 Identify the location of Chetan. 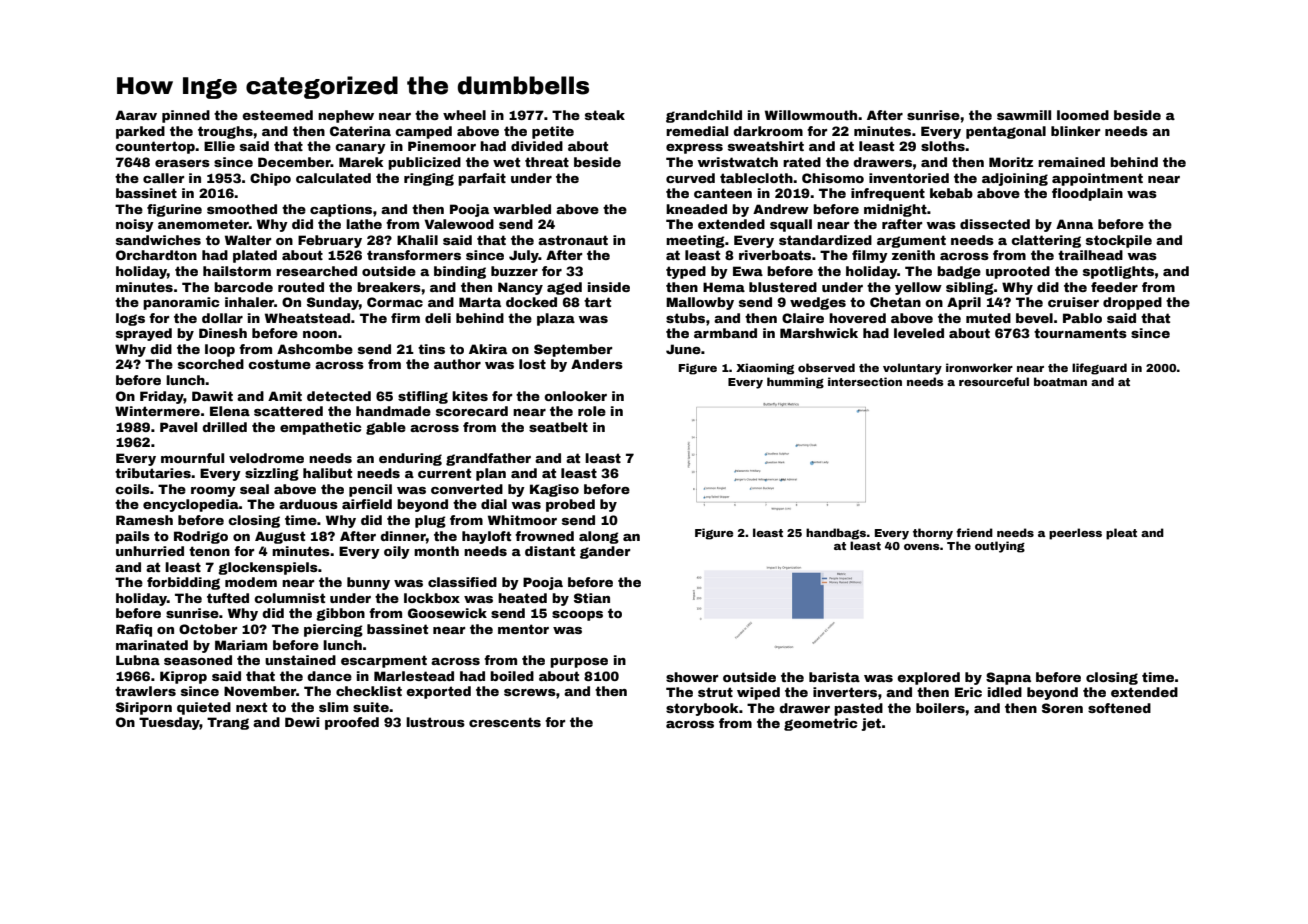
(895, 302).
